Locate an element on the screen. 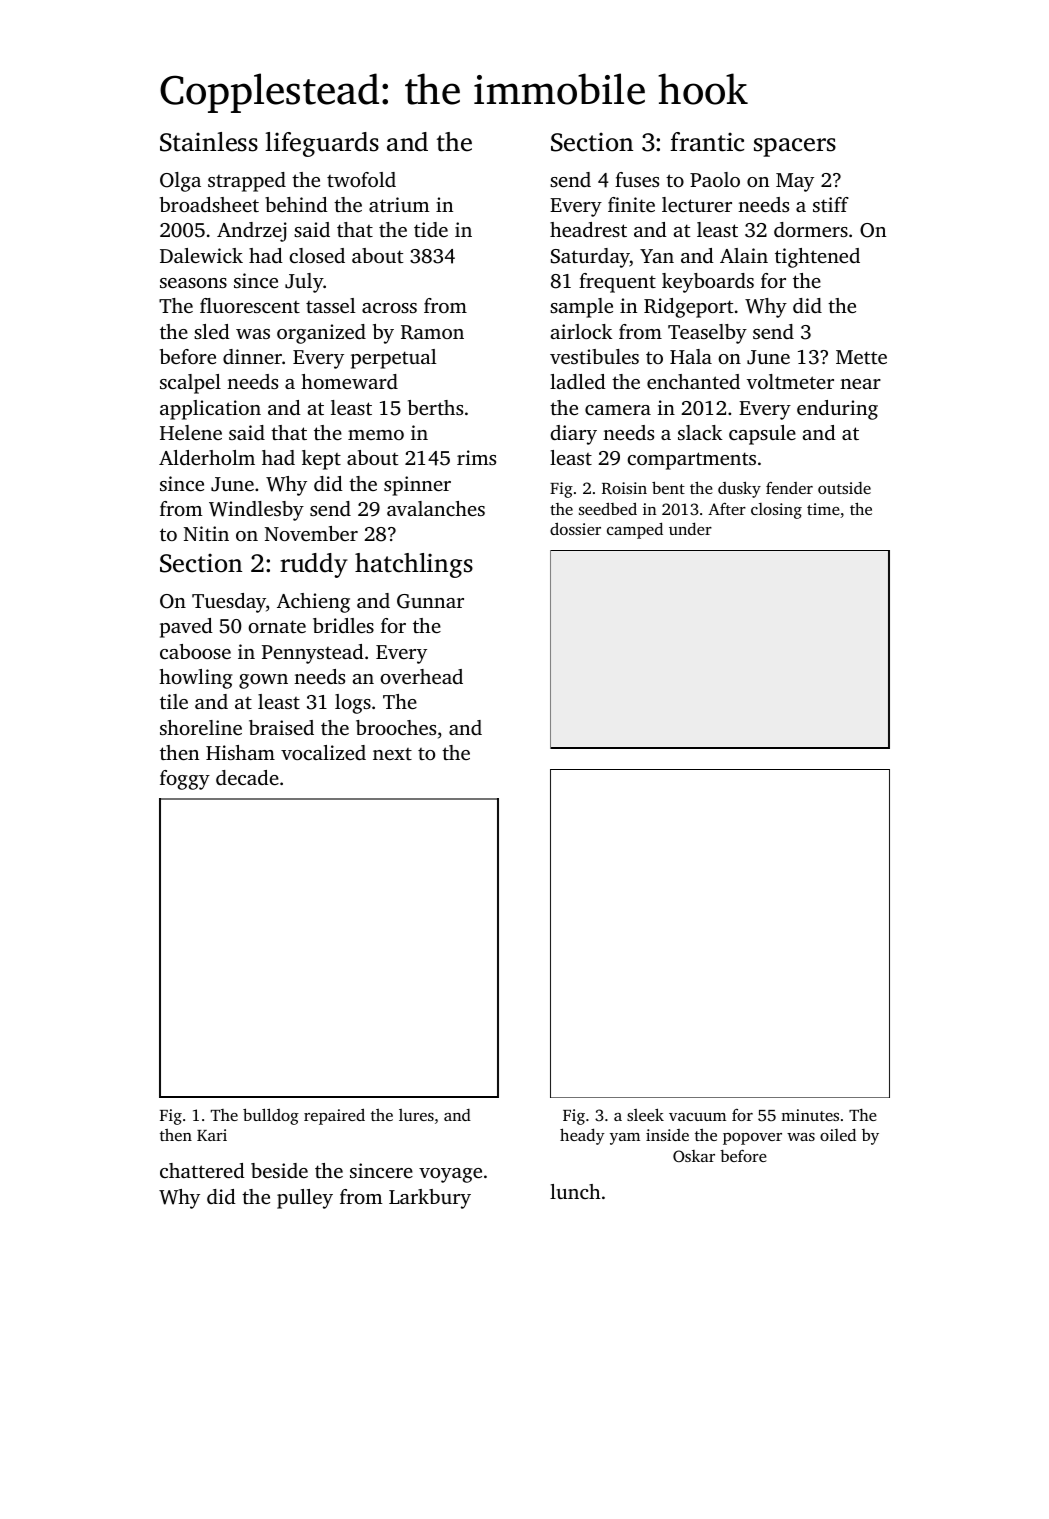  berths is located at coordinates (435, 407).
